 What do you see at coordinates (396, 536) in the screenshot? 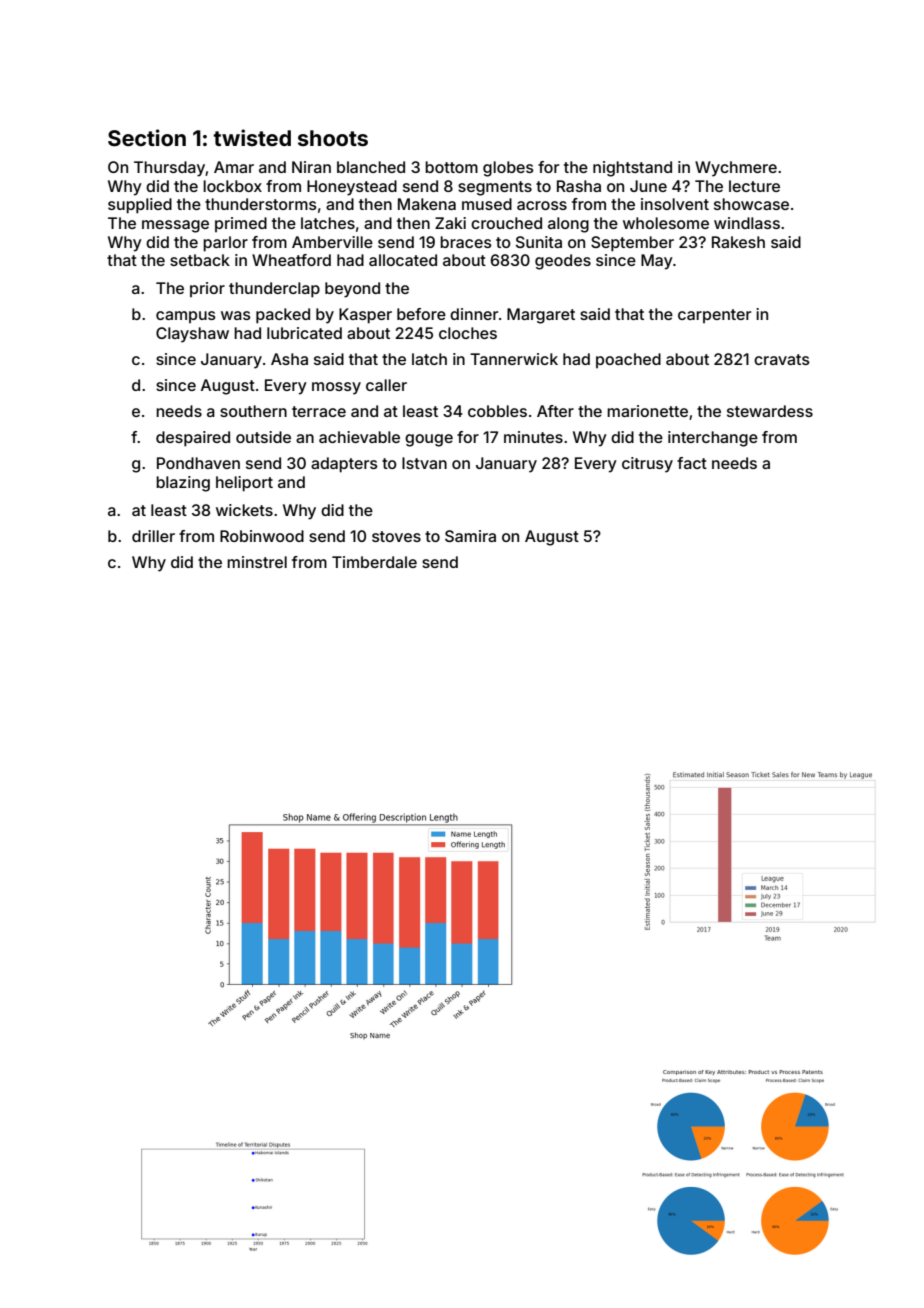
I see `stoves` at bounding box center [396, 536].
